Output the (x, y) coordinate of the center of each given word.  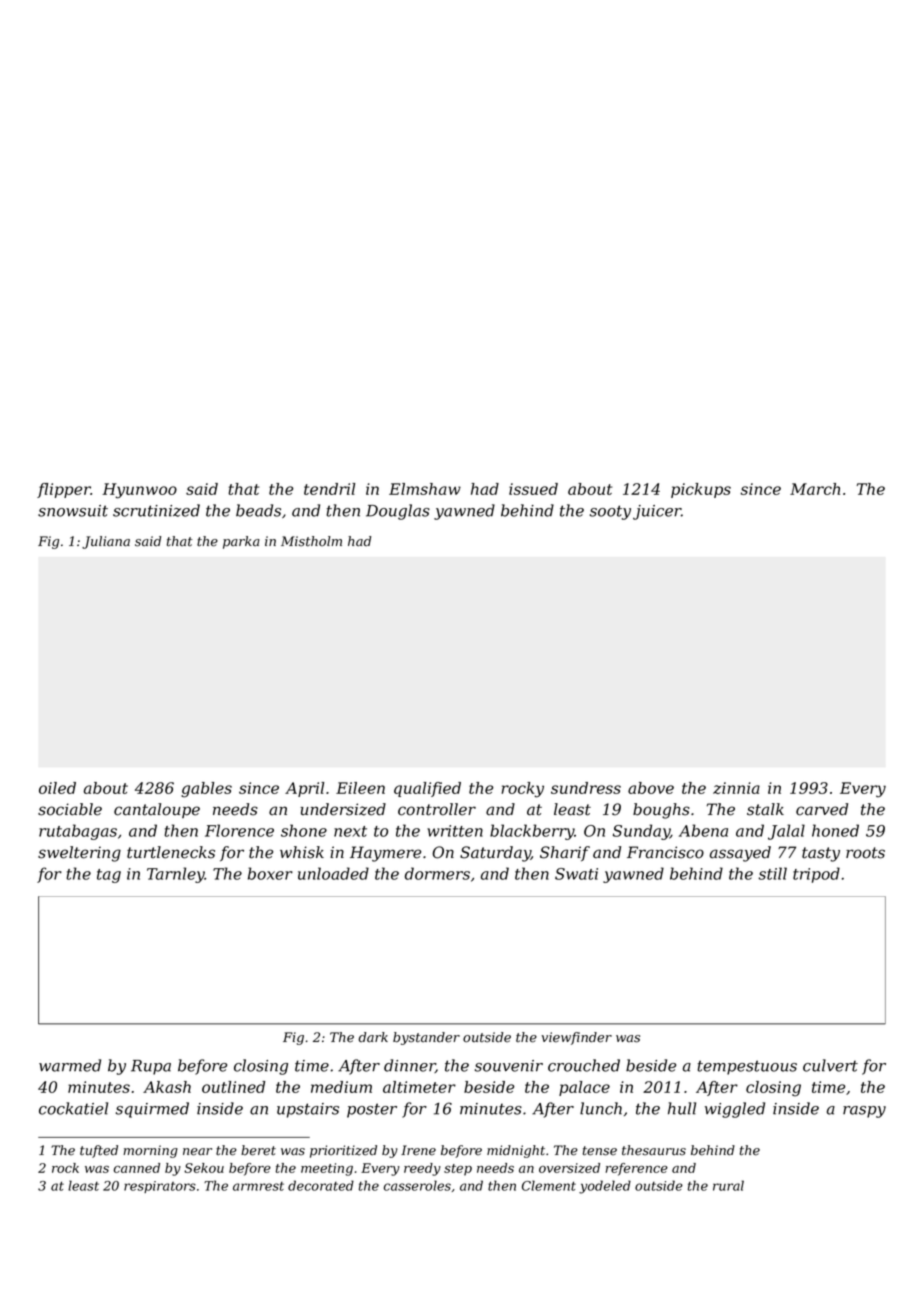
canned (137, 1168)
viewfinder (576, 1038)
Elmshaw (425, 489)
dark (373, 1037)
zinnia (736, 788)
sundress (586, 788)
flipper (64, 490)
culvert (830, 1065)
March (815, 489)
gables (206, 790)
